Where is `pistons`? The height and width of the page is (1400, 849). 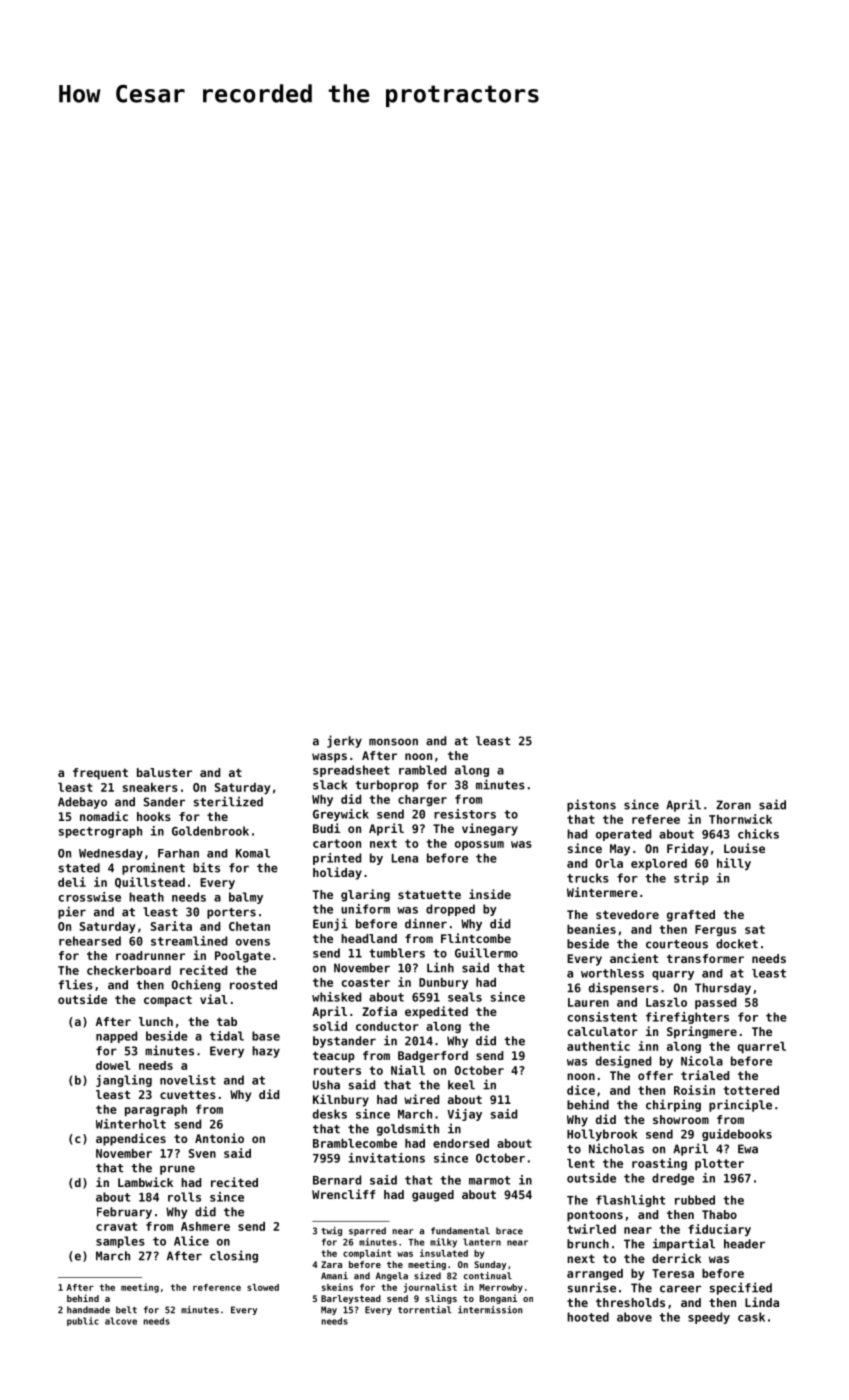 pistons is located at coordinates (591, 805).
